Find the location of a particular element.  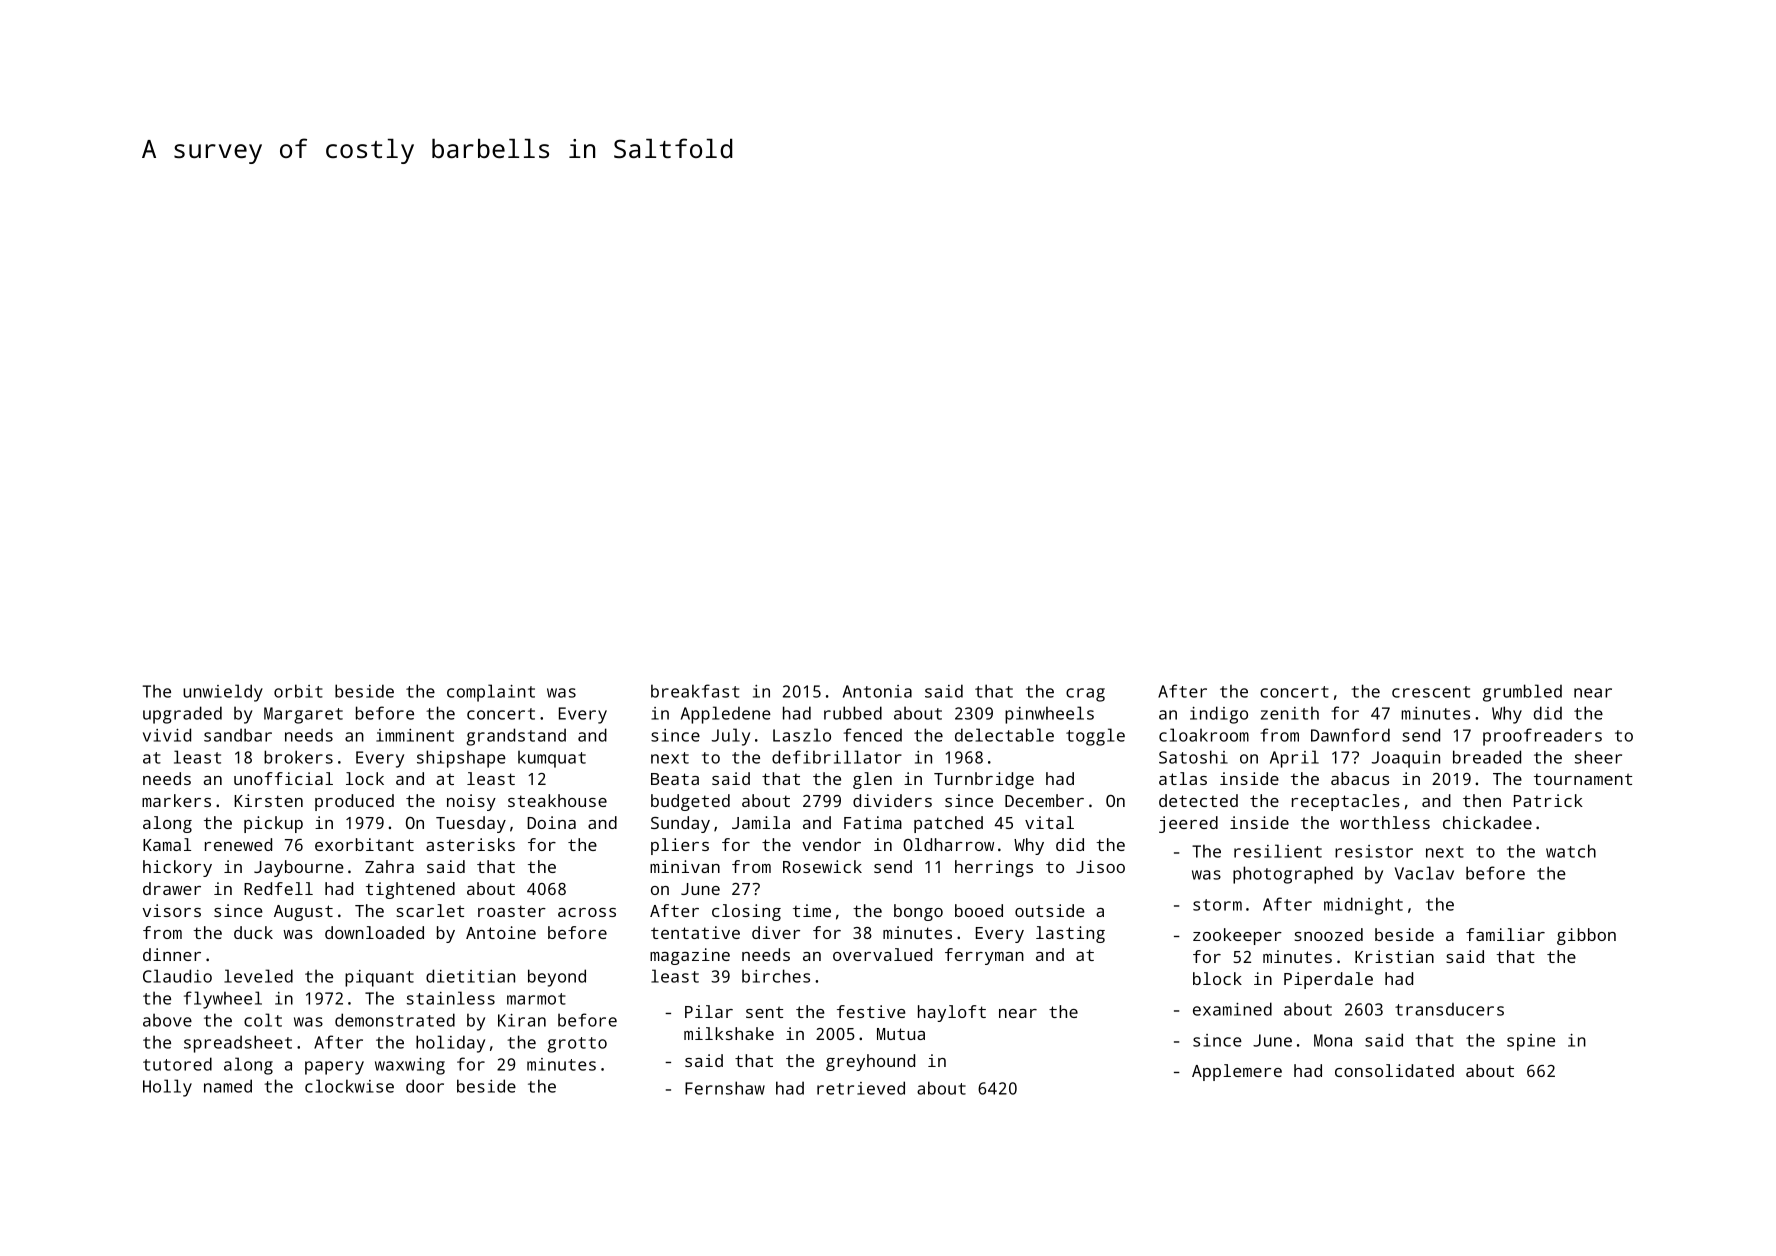

Holly is located at coordinates (167, 1088).
